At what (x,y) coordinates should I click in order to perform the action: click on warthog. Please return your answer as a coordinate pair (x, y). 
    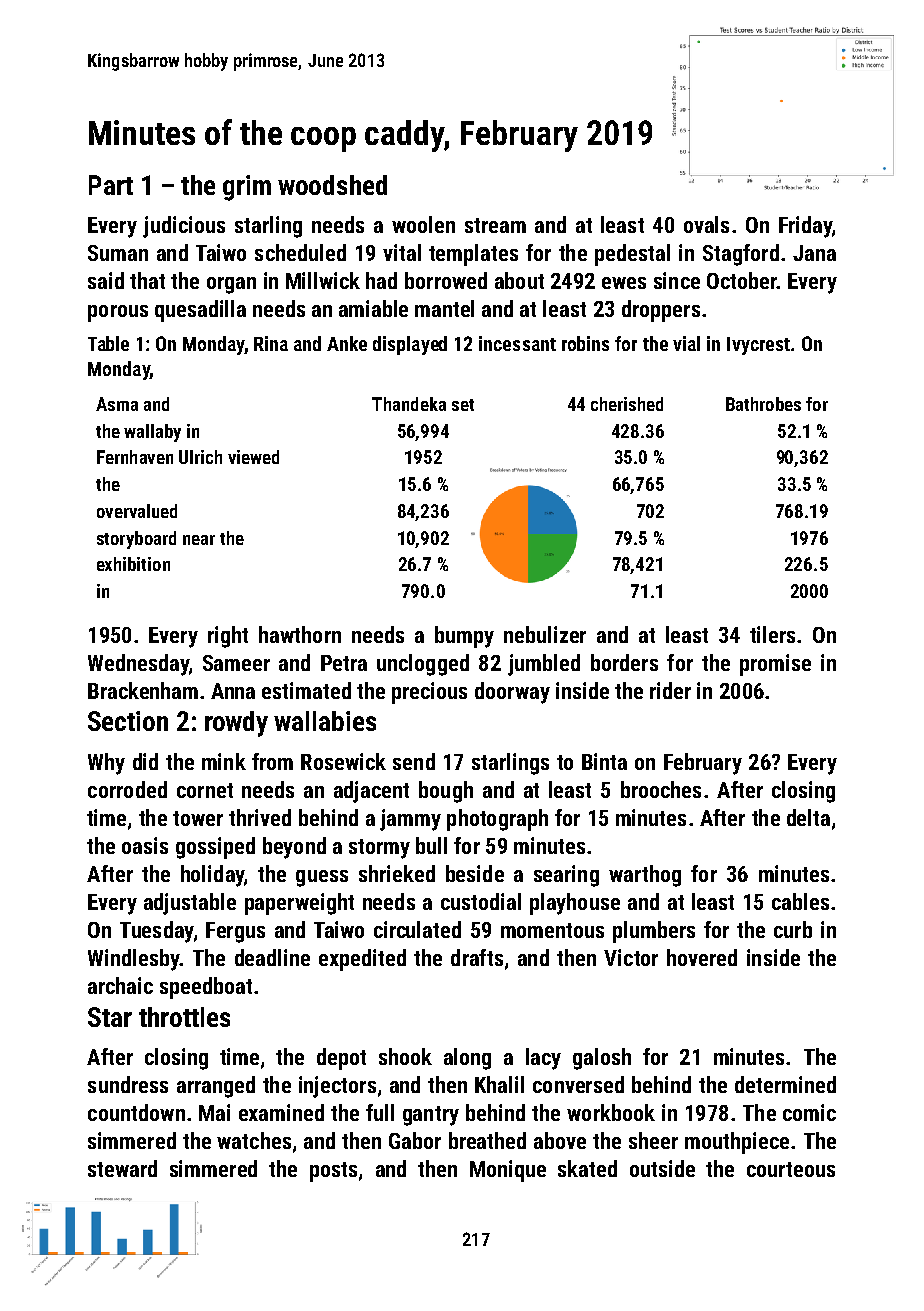
    Looking at the image, I should click on (645, 876).
